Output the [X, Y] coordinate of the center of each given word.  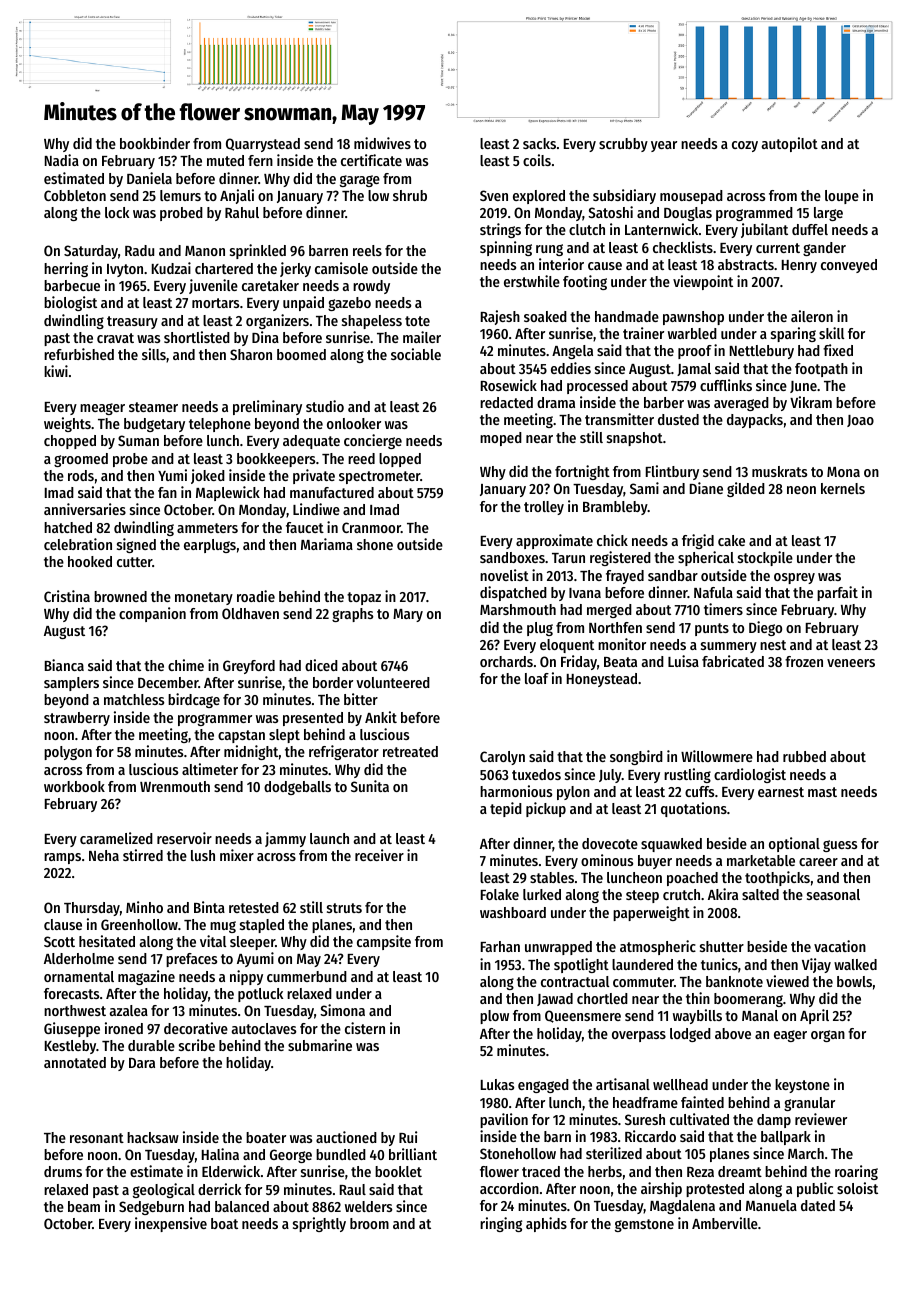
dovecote [610, 843]
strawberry [77, 719]
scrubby [623, 145]
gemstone [644, 1225]
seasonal [833, 894]
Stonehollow [518, 1153]
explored [539, 197]
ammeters [207, 528]
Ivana [585, 593]
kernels [843, 488]
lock [117, 212]
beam [84, 1206]
